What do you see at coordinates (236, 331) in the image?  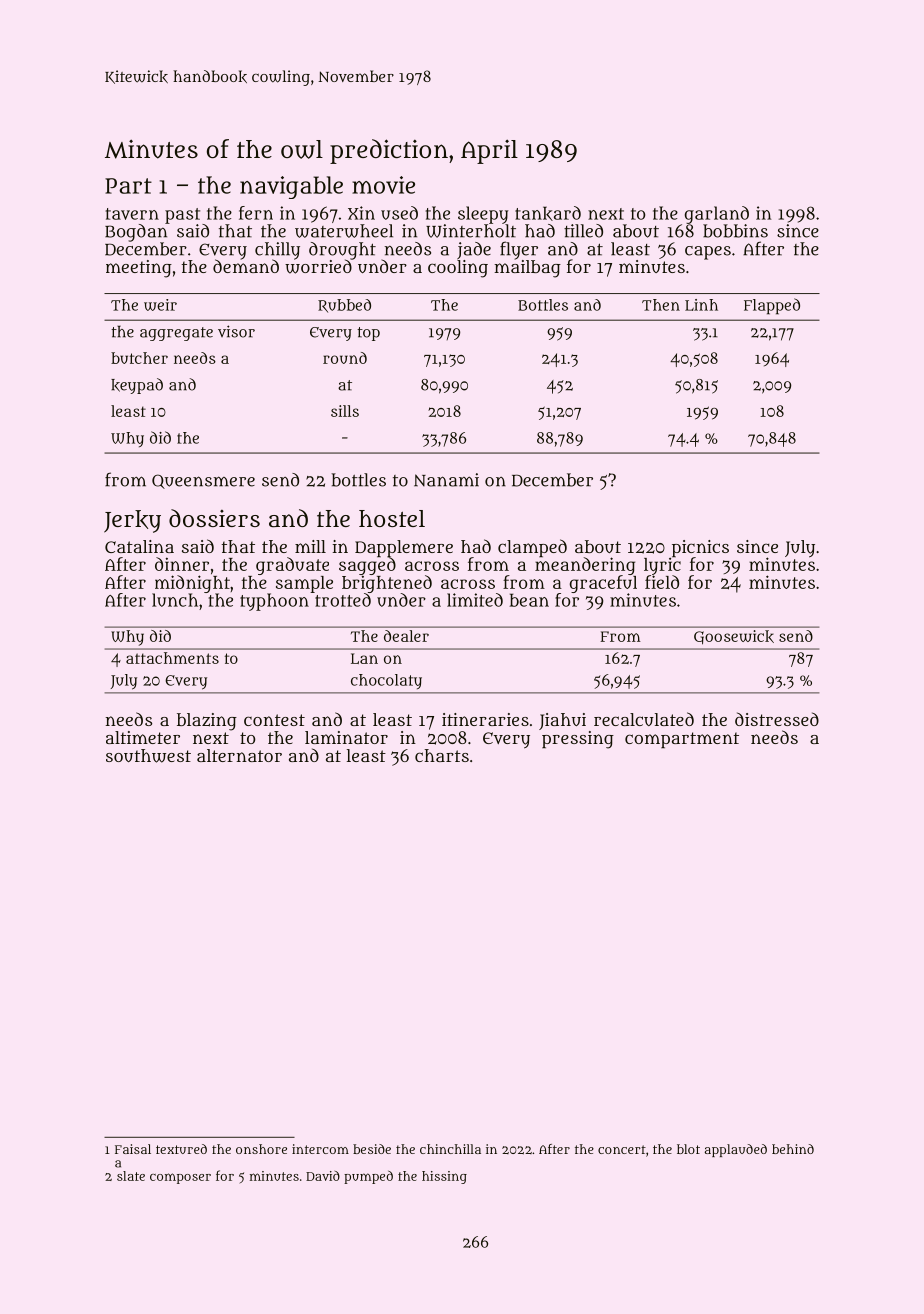 I see `visor` at bounding box center [236, 331].
